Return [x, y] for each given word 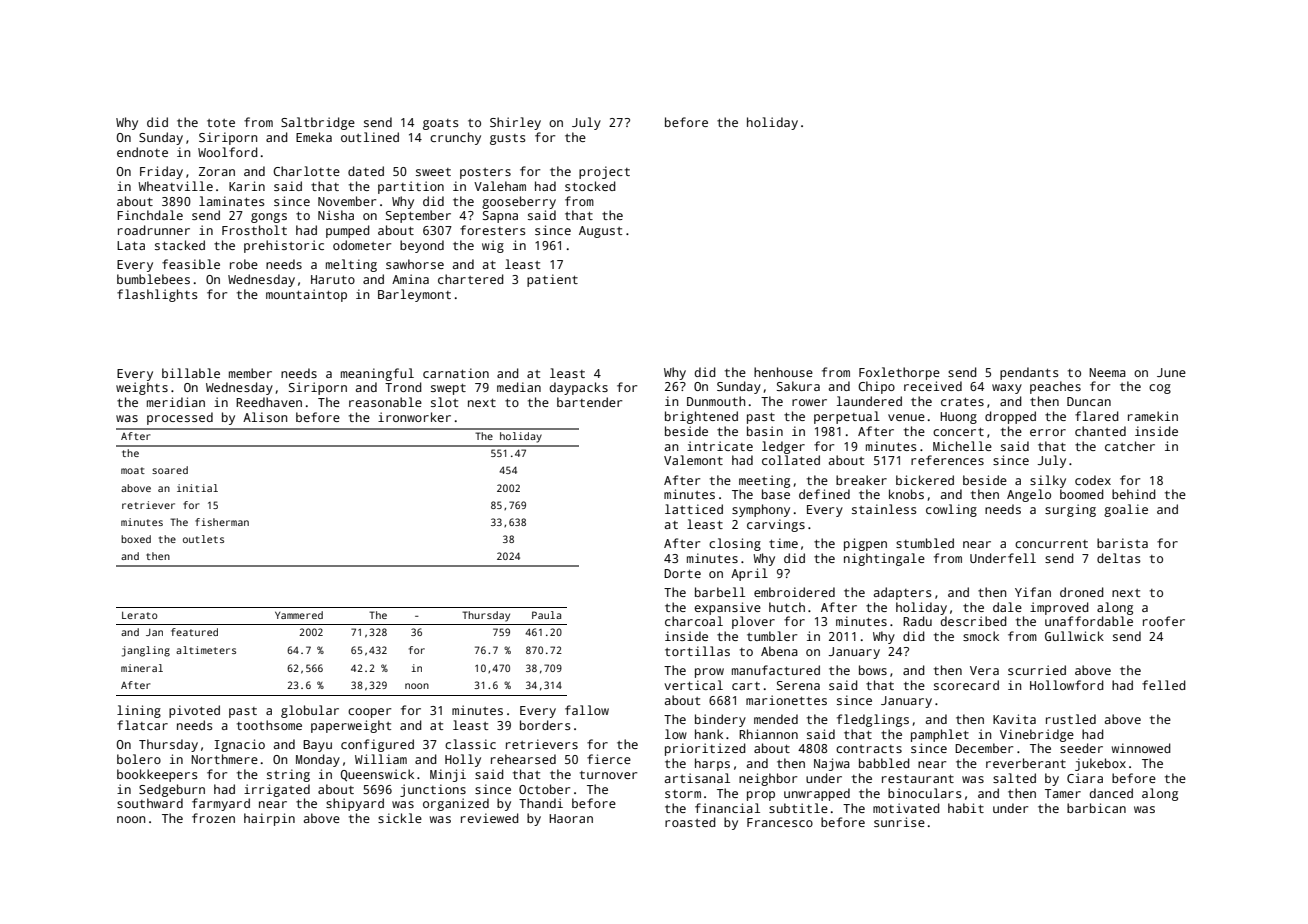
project [604, 172]
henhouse [783, 372]
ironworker [414, 417]
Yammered [299, 615]
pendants [1029, 373]
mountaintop [306, 295]
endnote [142, 152]
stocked [590, 186]
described [974, 621]
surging [1070, 510]
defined [824, 494]
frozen [213, 818]
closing [735, 544]
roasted [690, 822]
